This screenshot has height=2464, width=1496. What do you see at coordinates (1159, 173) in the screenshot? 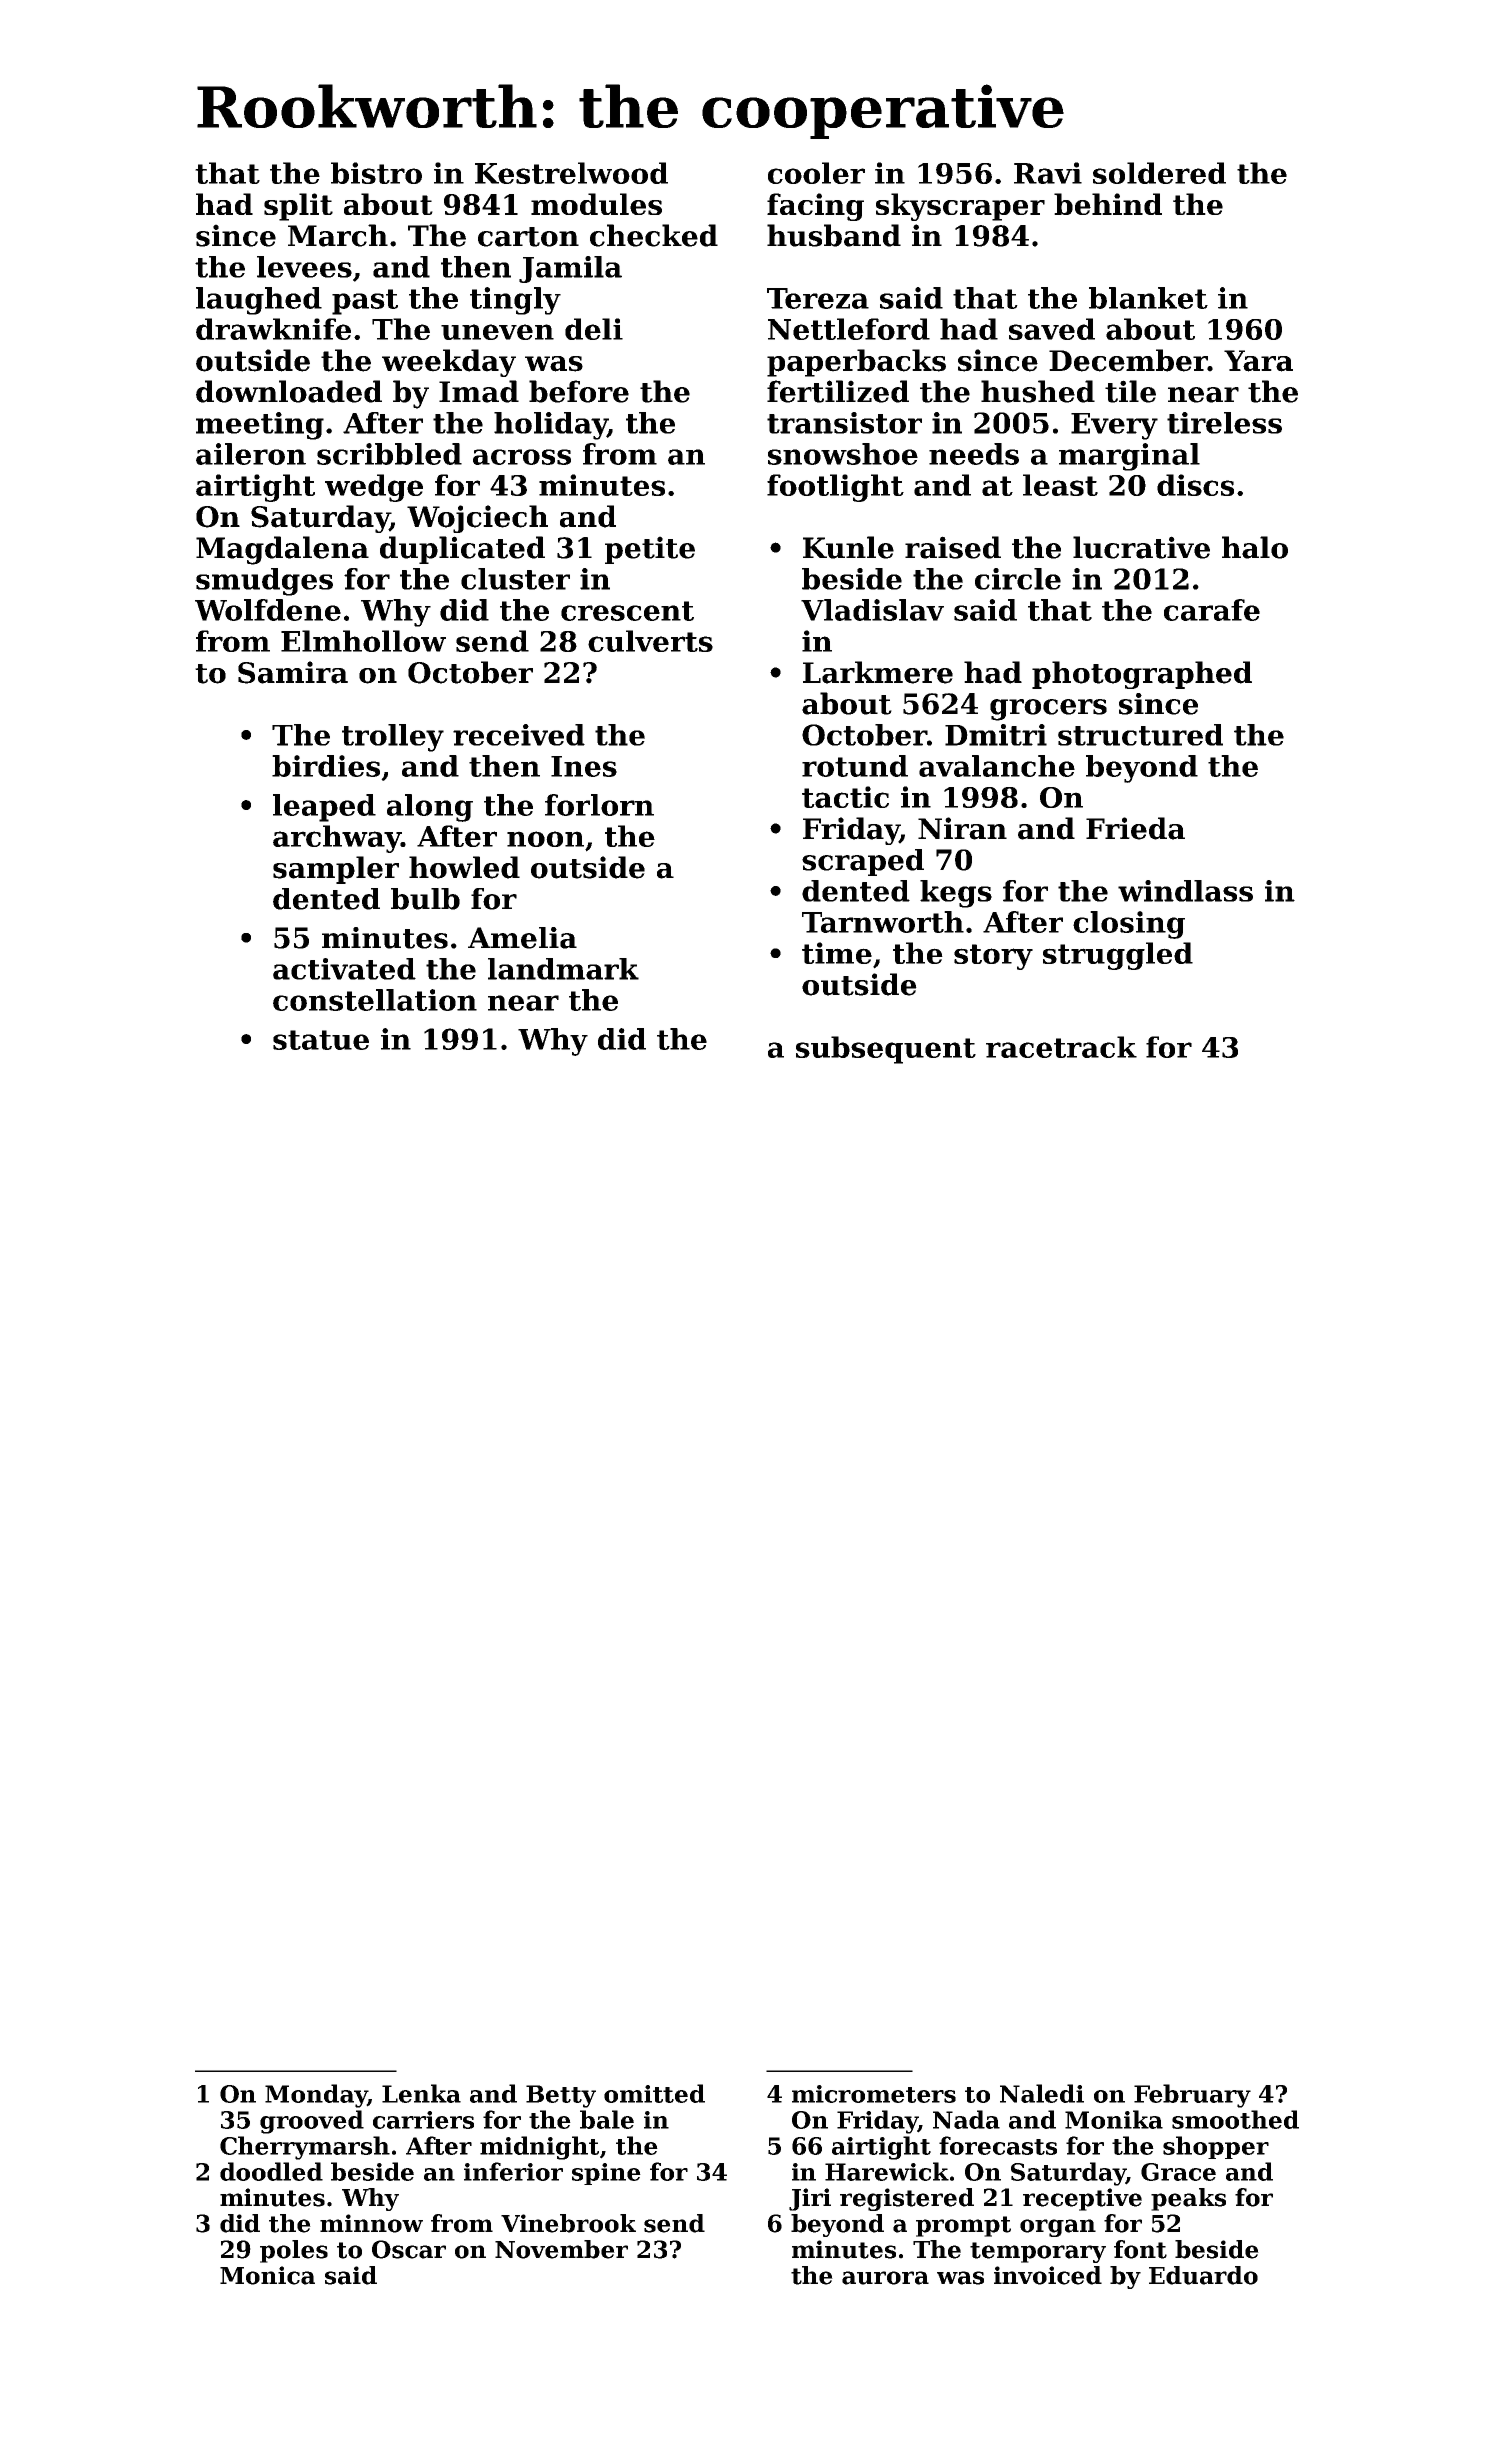
I see `soldered` at bounding box center [1159, 173].
